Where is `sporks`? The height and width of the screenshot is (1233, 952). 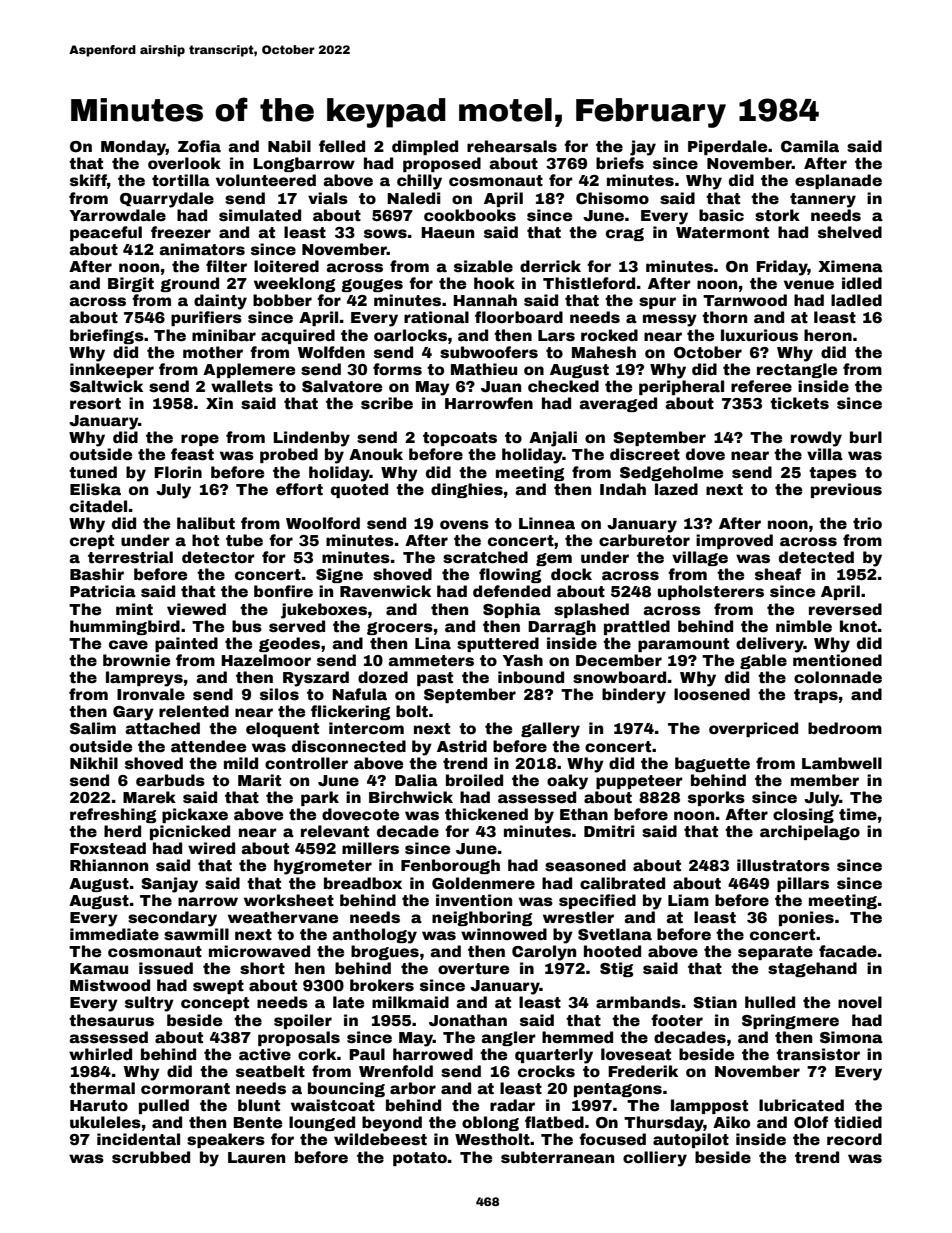
sporks is located at coordinates (716, 798).
